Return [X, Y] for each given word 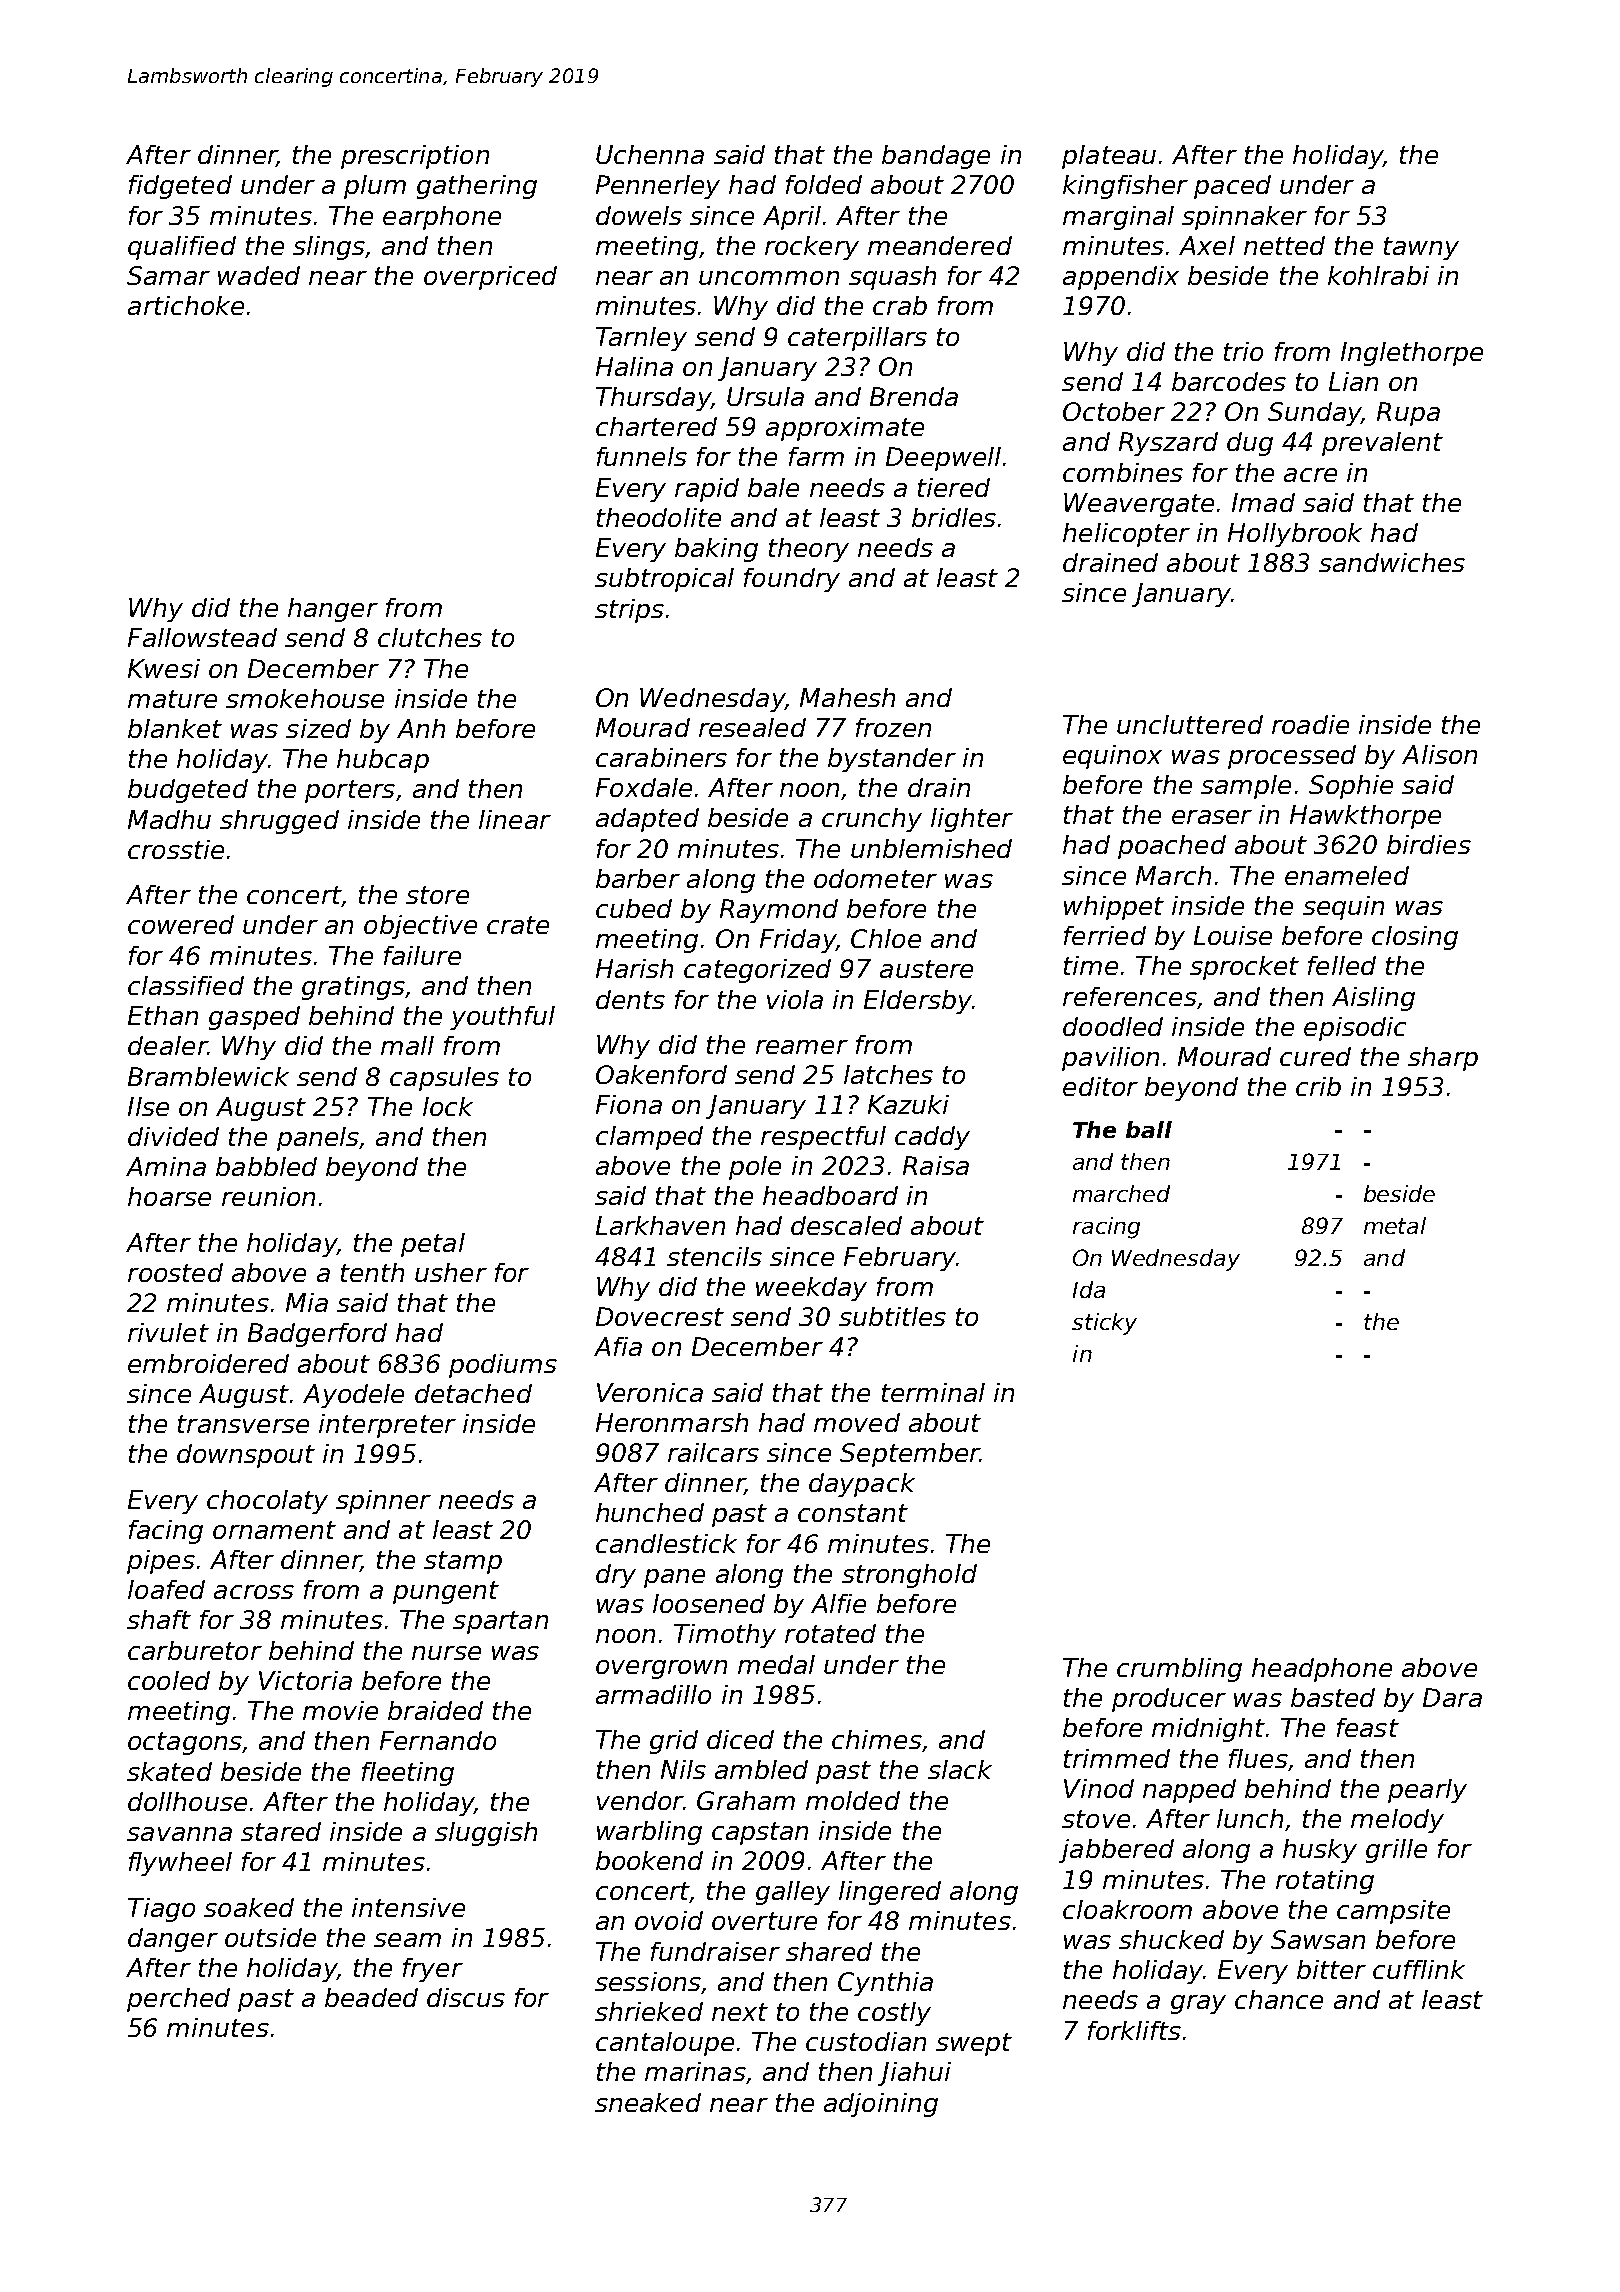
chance [1279, 1999]
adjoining [881, 2105]
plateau [1109, 157]
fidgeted [180, 187]
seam [407, 1940]
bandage [936, 157]
